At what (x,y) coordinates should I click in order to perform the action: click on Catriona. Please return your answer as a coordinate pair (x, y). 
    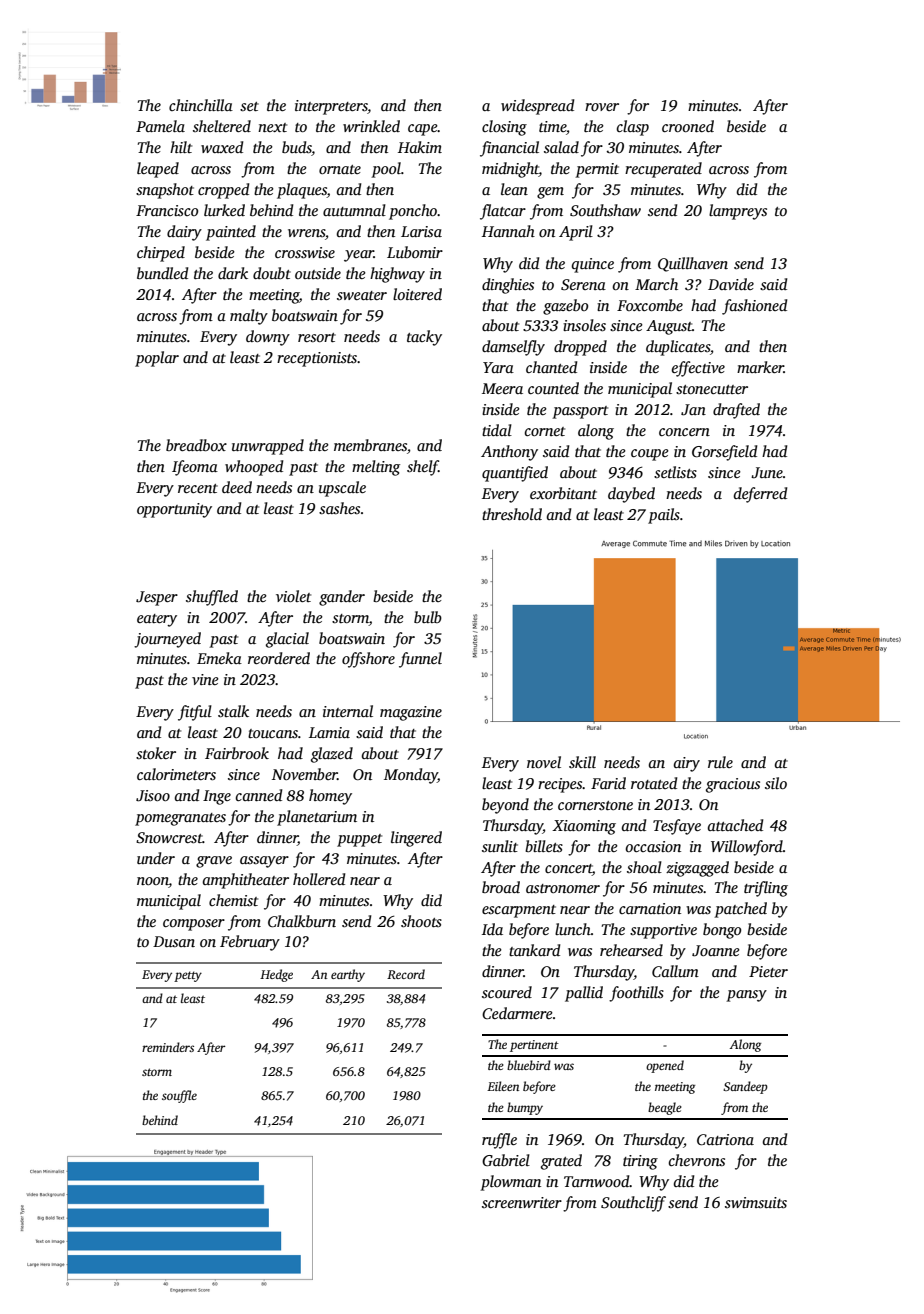
    Looking at the image, I should click on (725, 1140).
